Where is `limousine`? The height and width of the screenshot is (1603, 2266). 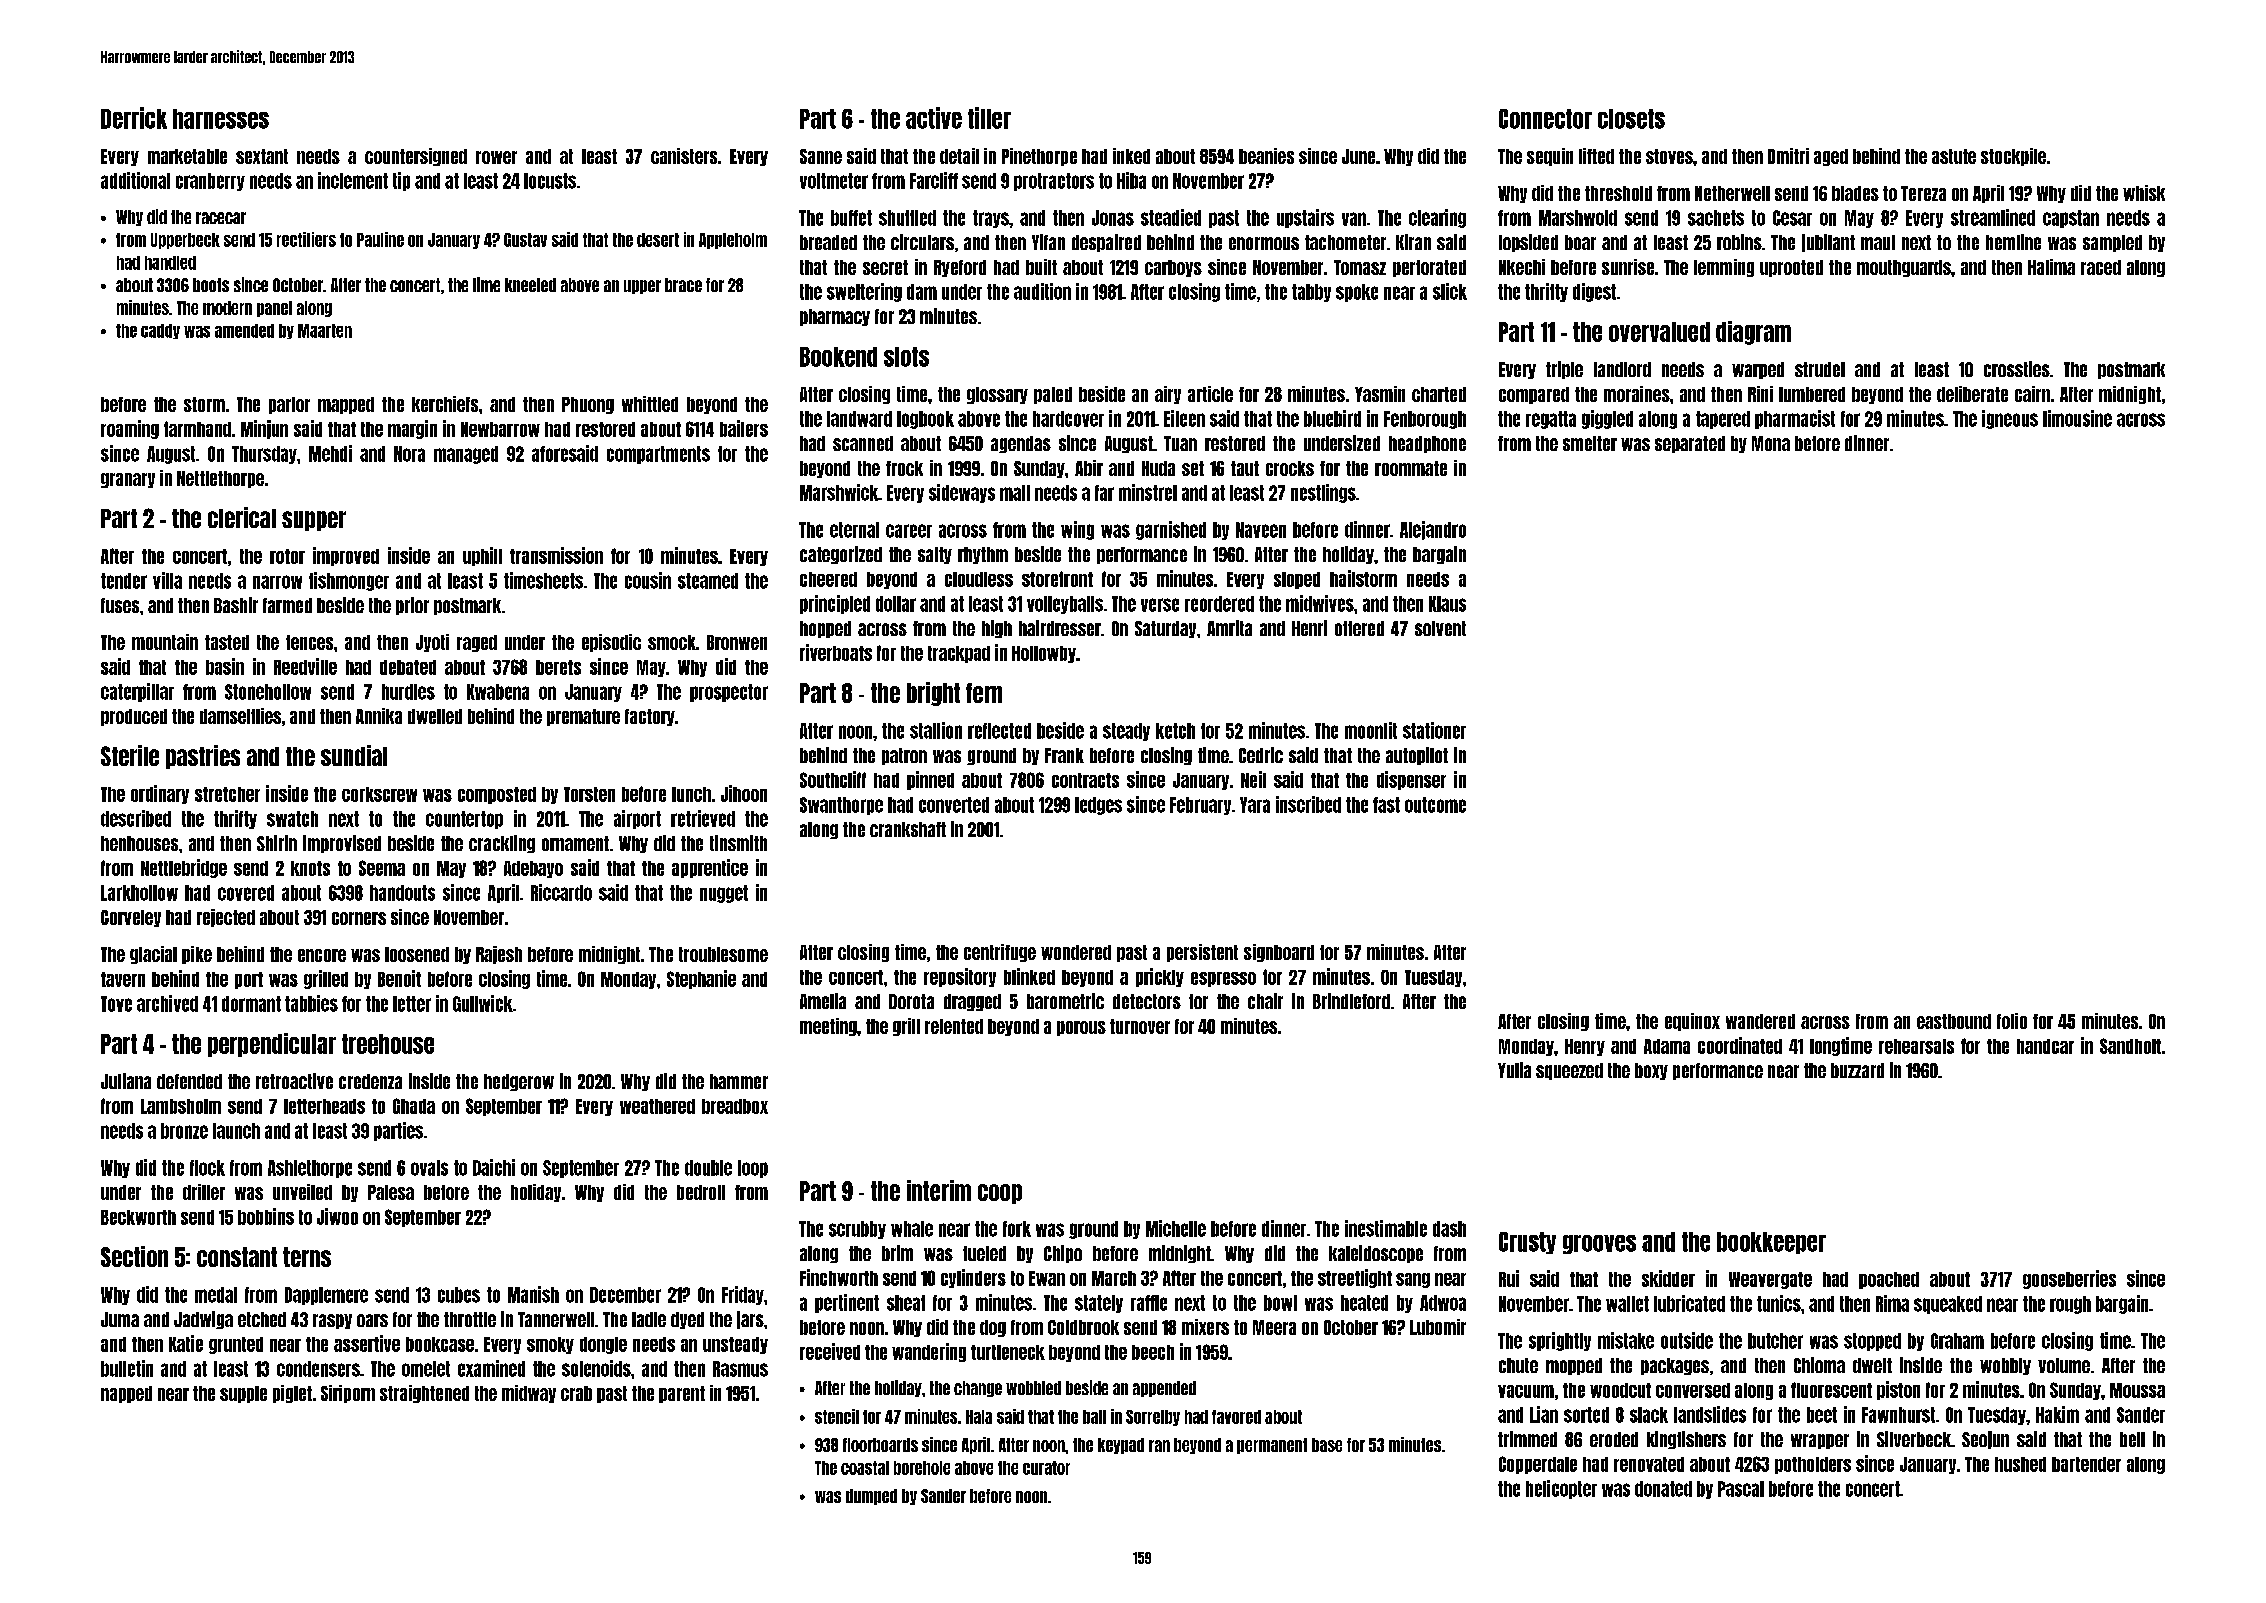 limousine is located at coordinates (2077, 418).
